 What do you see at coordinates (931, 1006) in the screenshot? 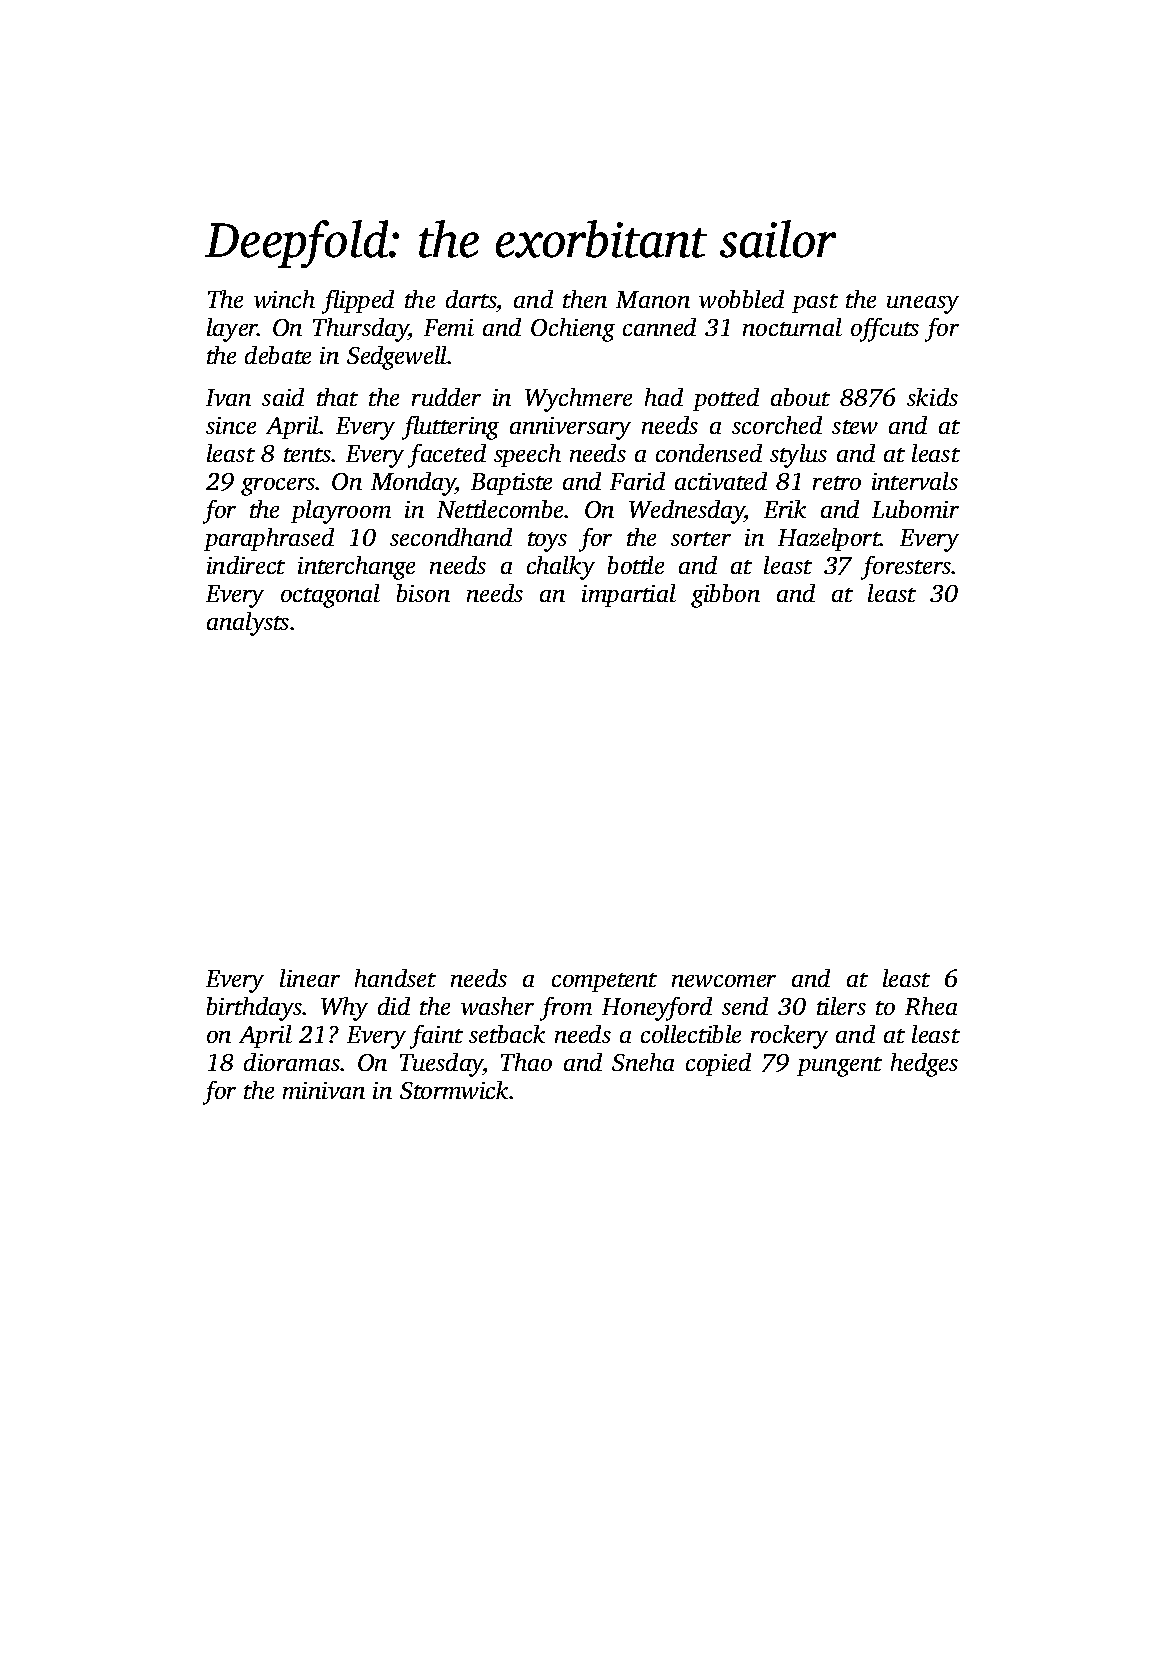
I see `Rhea` at bounding box center [931, 1006].
